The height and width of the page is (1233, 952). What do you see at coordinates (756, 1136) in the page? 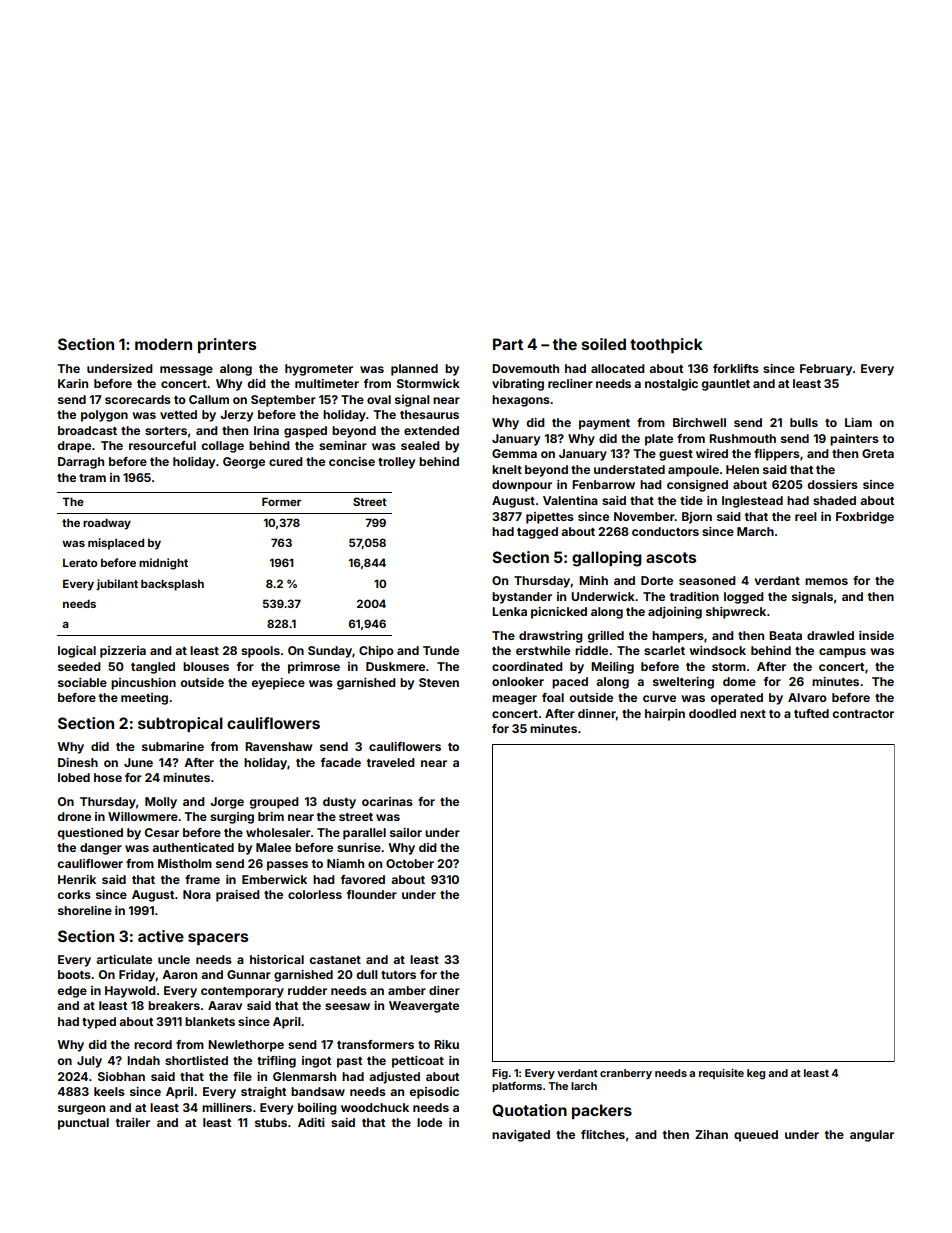
I see `queued` at bounding box center [756, 1136].
